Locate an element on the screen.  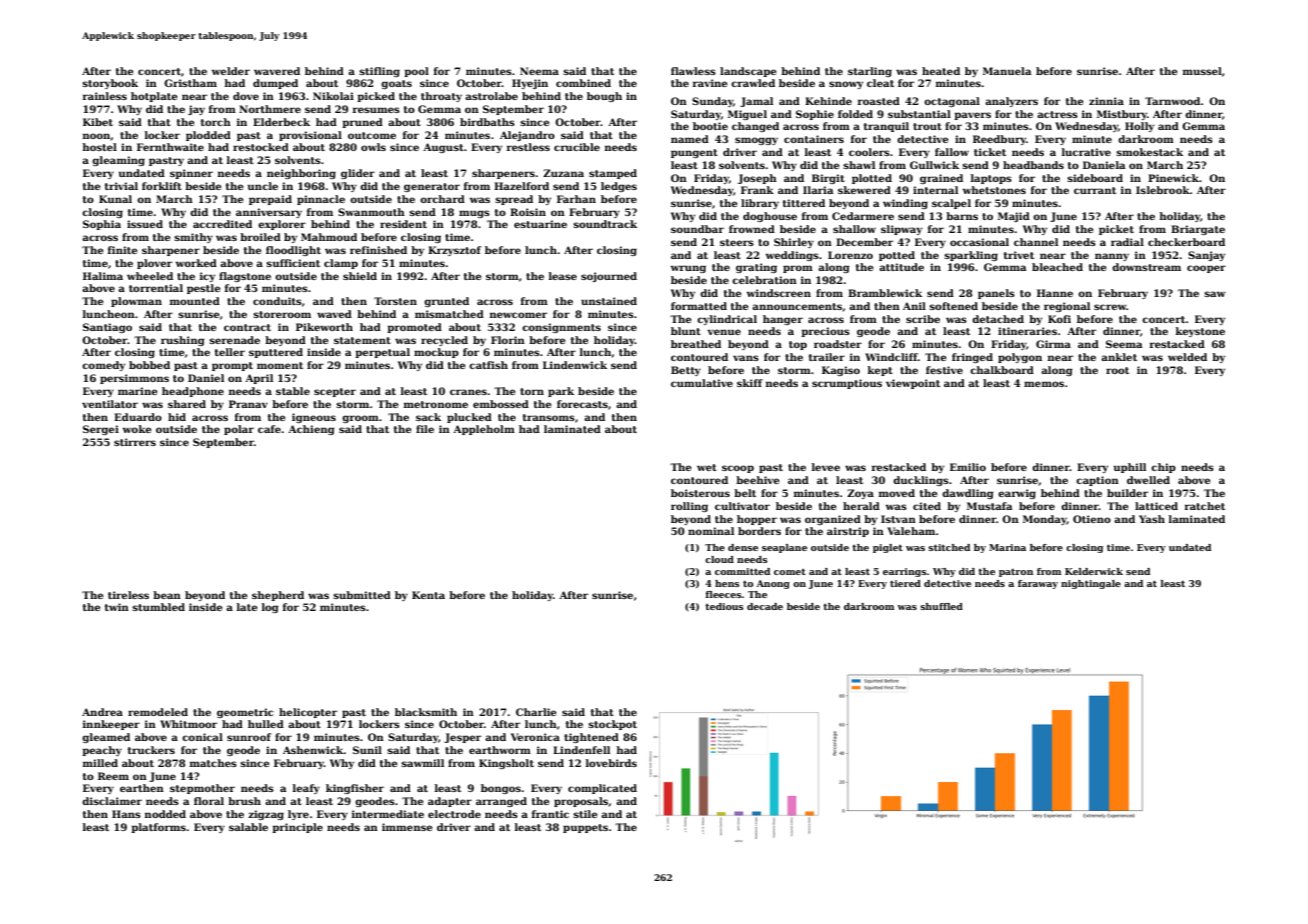
platforms is located at coordinates (158, 828).
